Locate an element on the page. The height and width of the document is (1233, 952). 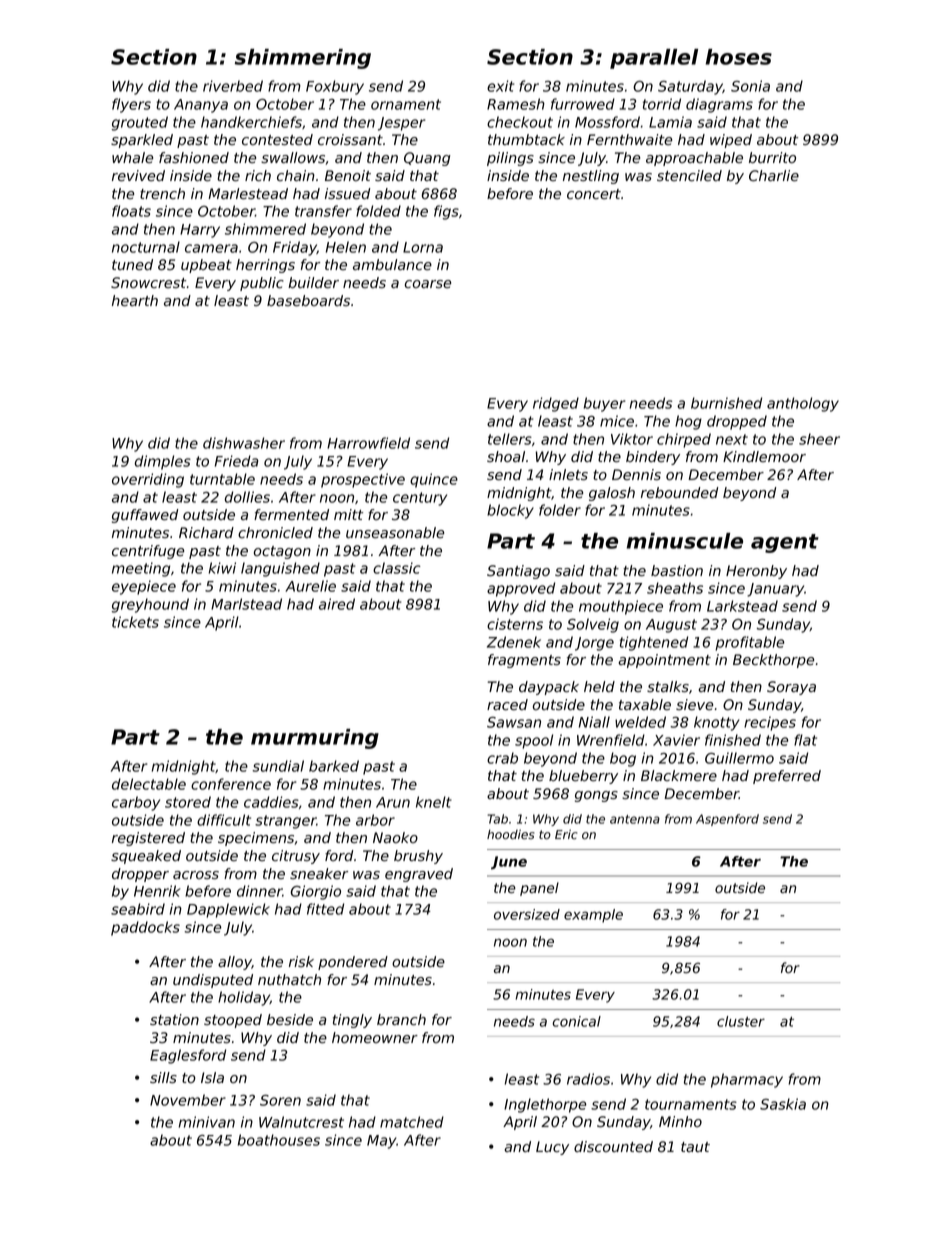
Saturday is located at coordinates (690, 87).
